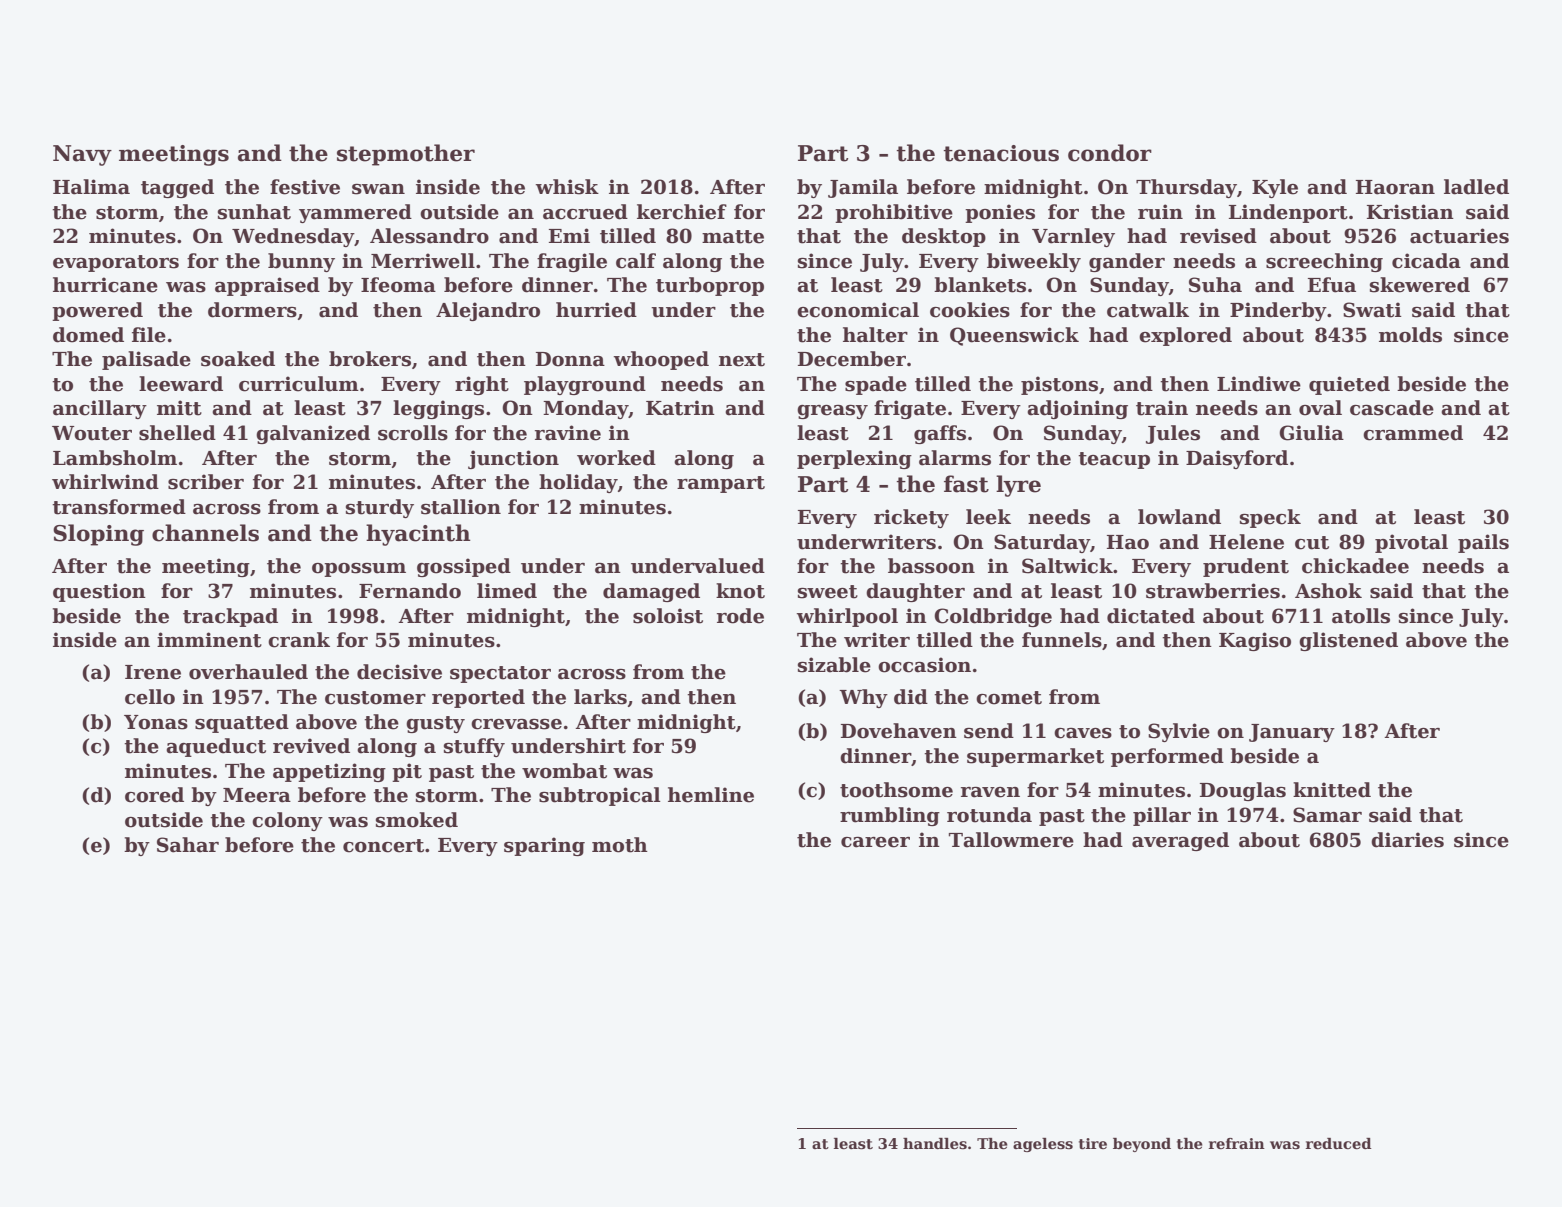  What do you see at coordinates (668, 616) in the image?
I see `soloist` at bounding box center [668, 616].
